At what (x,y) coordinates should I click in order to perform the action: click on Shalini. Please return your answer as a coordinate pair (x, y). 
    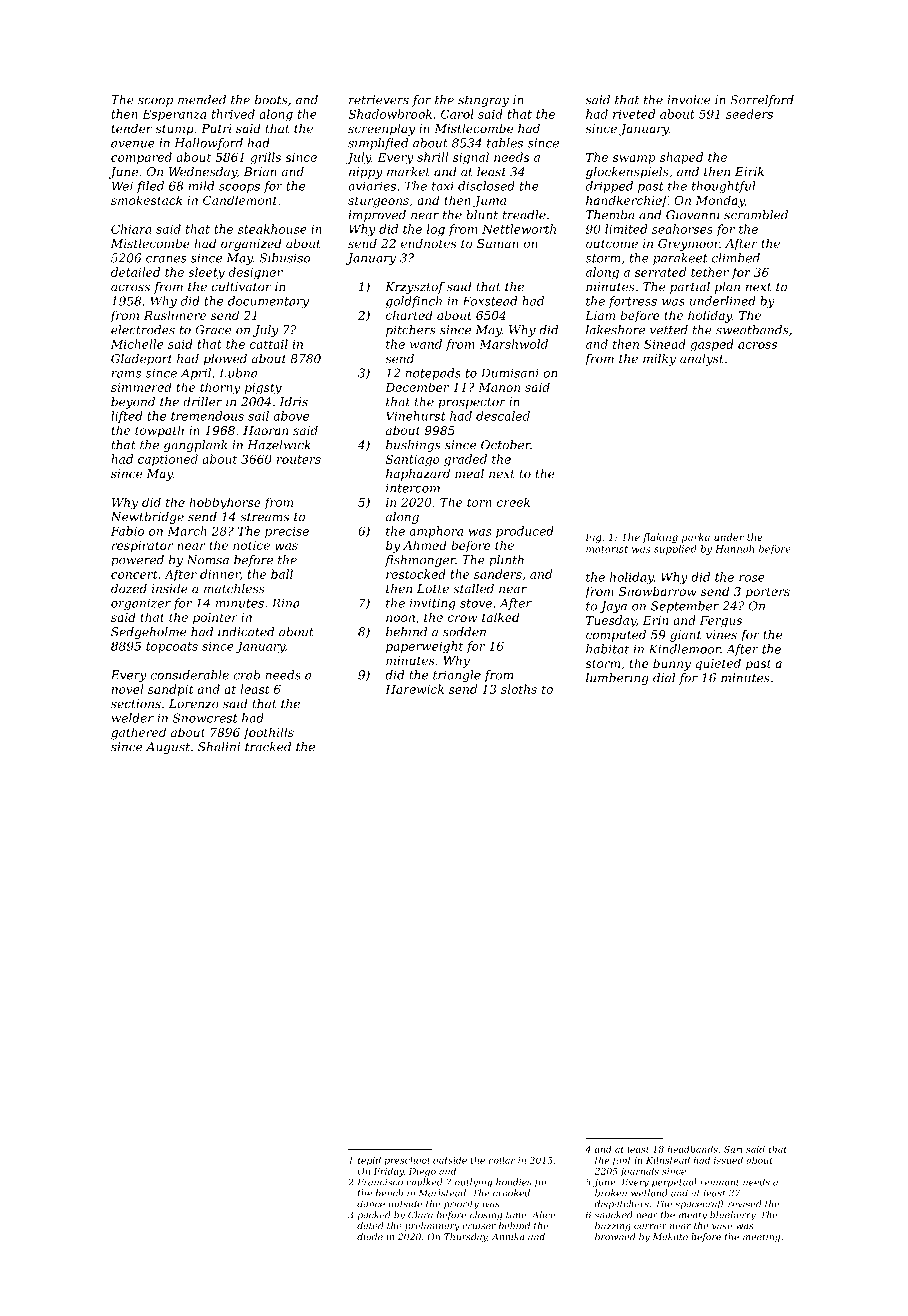
    Looking at the image, I should click on (219, 747).
